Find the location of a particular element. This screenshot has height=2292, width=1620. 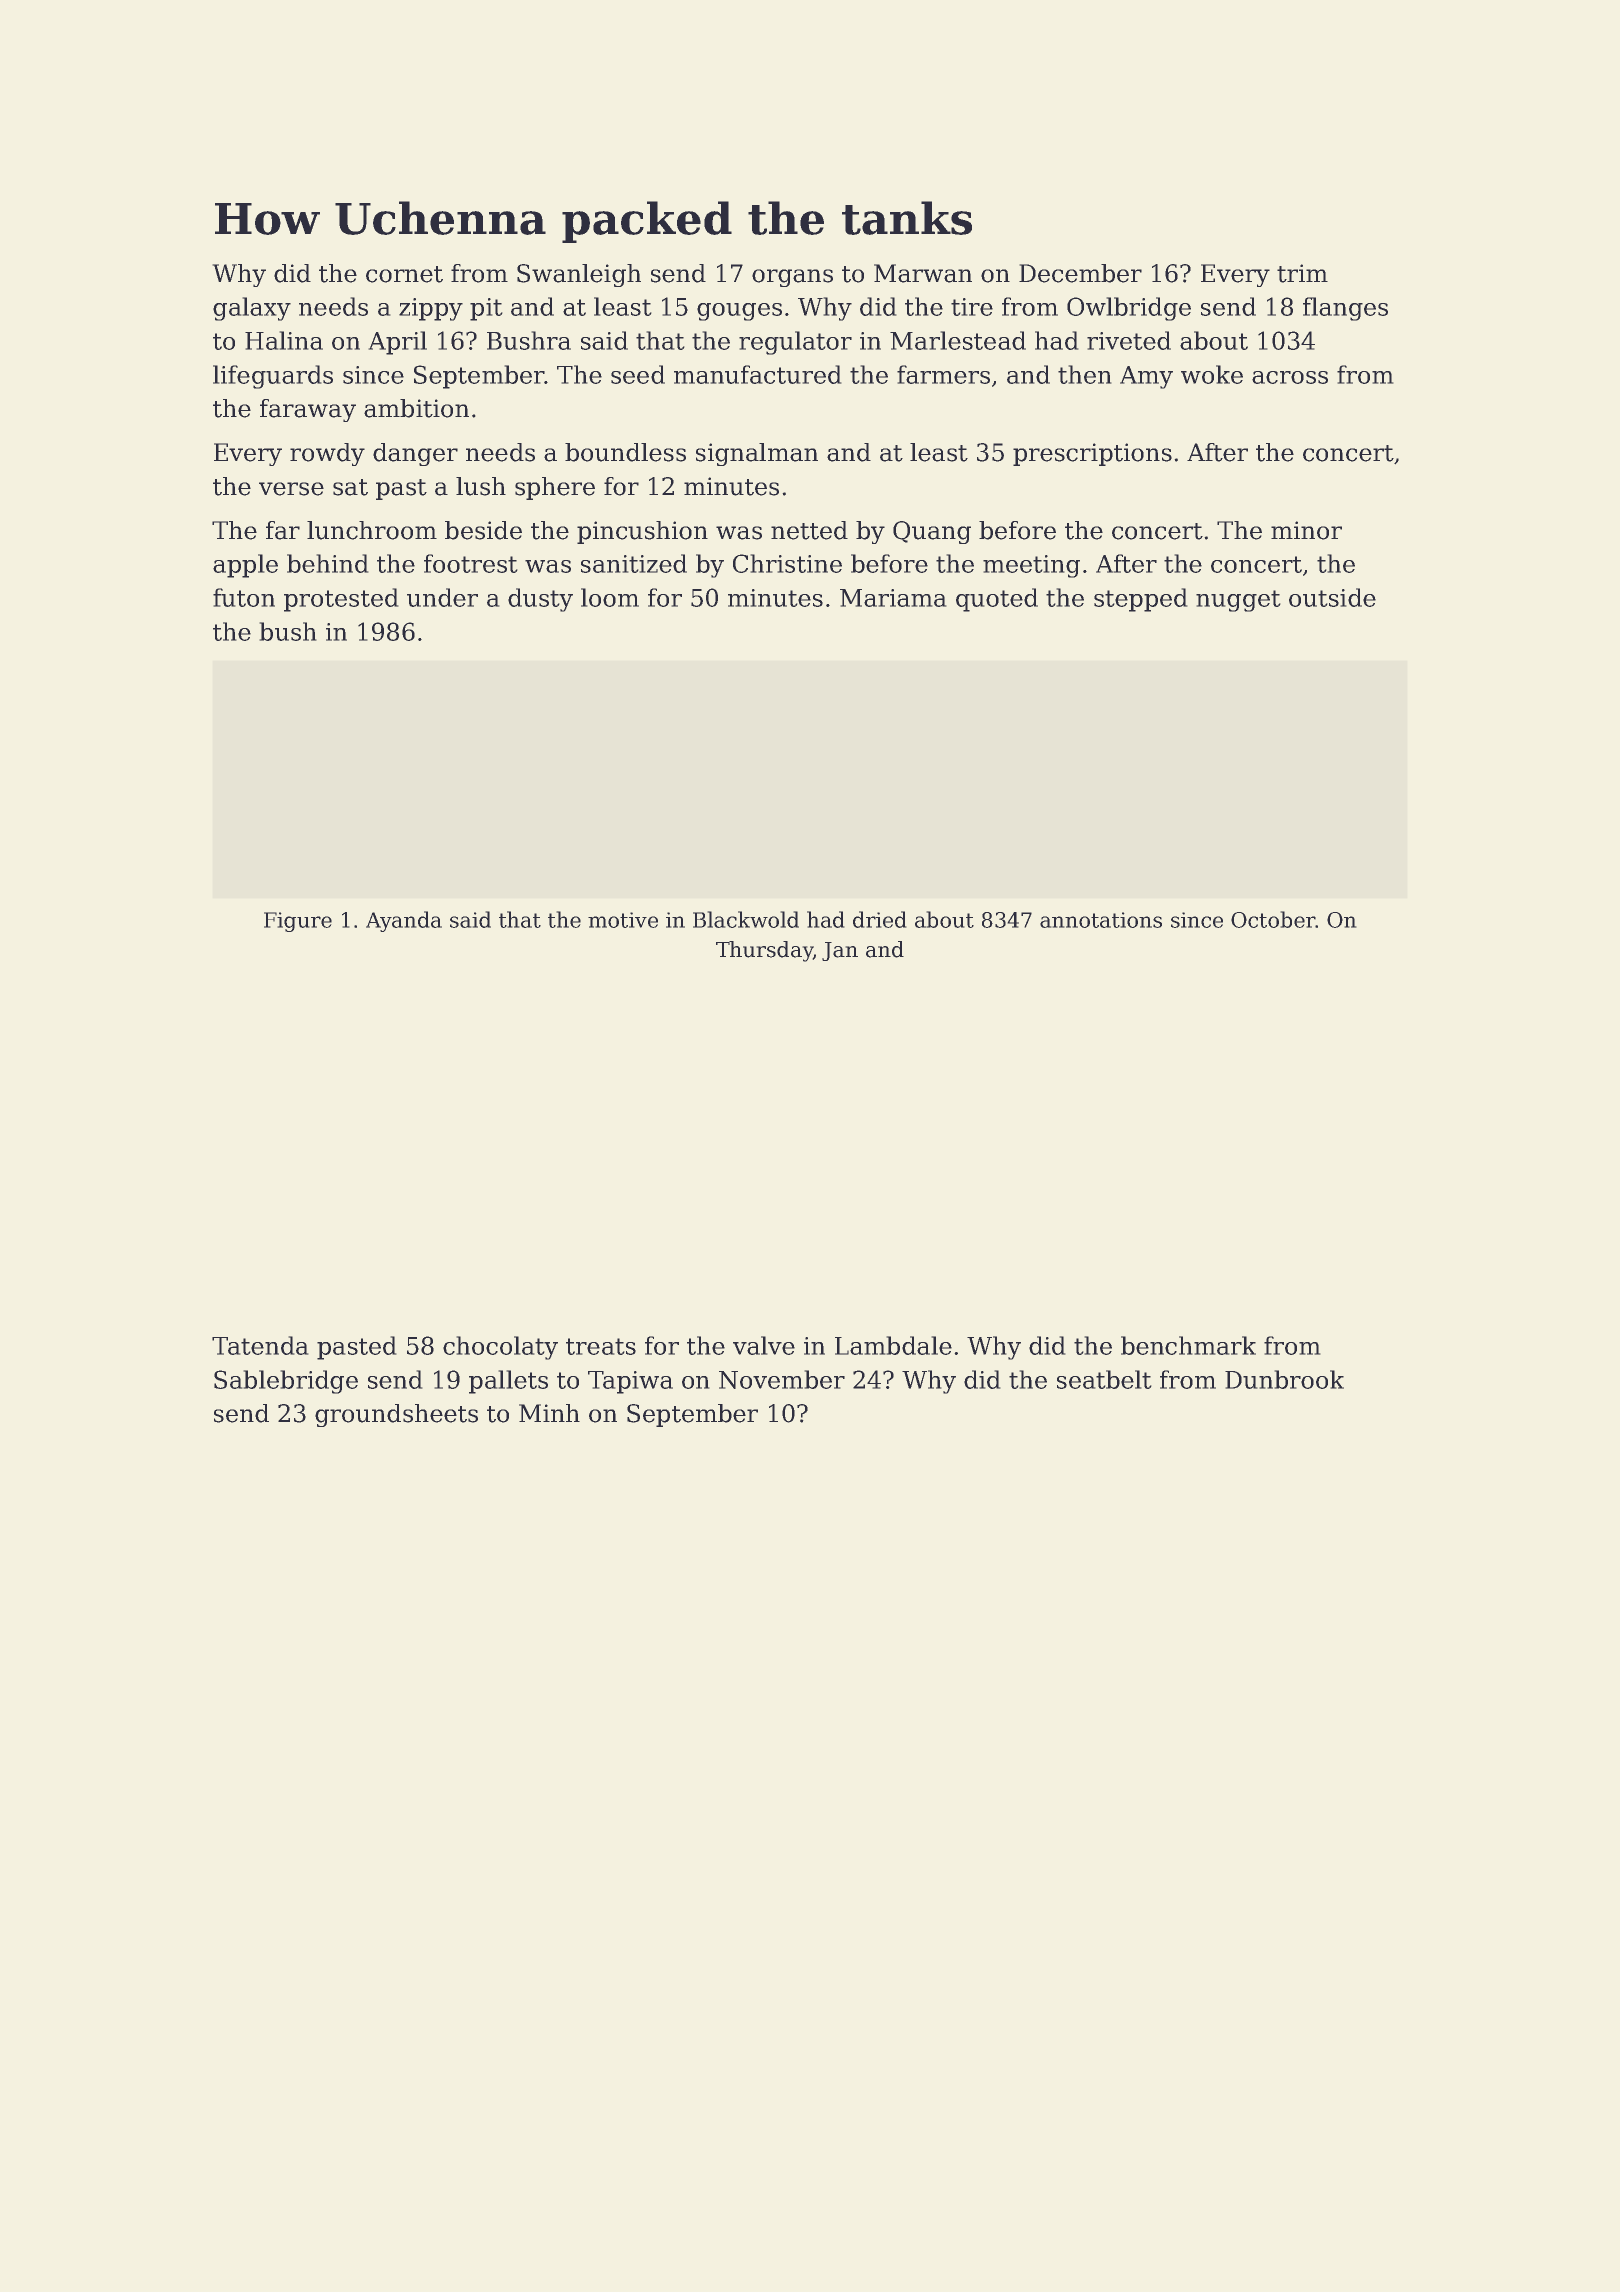

Ayanda is located at coordinates (404, 921).
